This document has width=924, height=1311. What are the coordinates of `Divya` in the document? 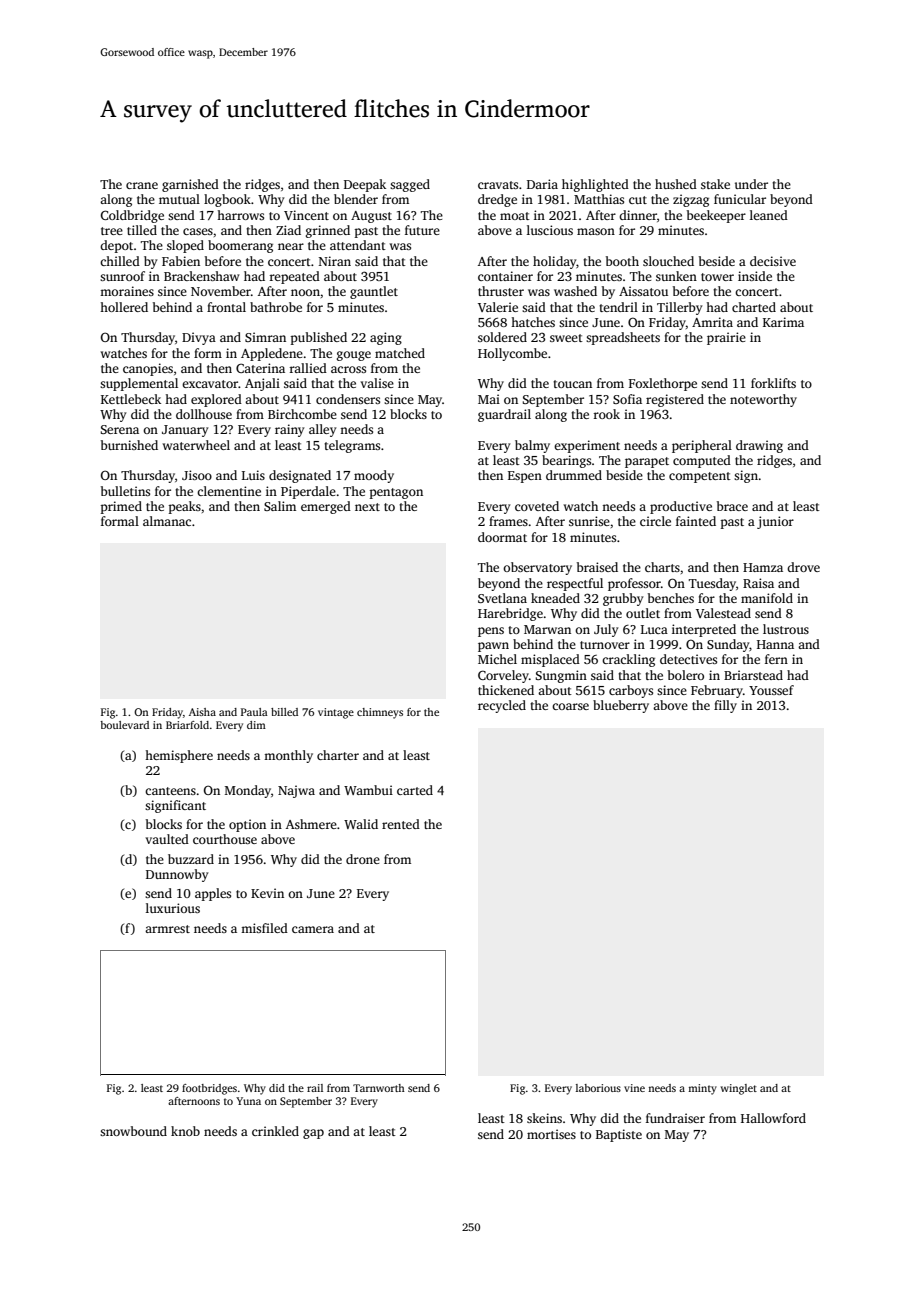 It's located at (199, 338).
